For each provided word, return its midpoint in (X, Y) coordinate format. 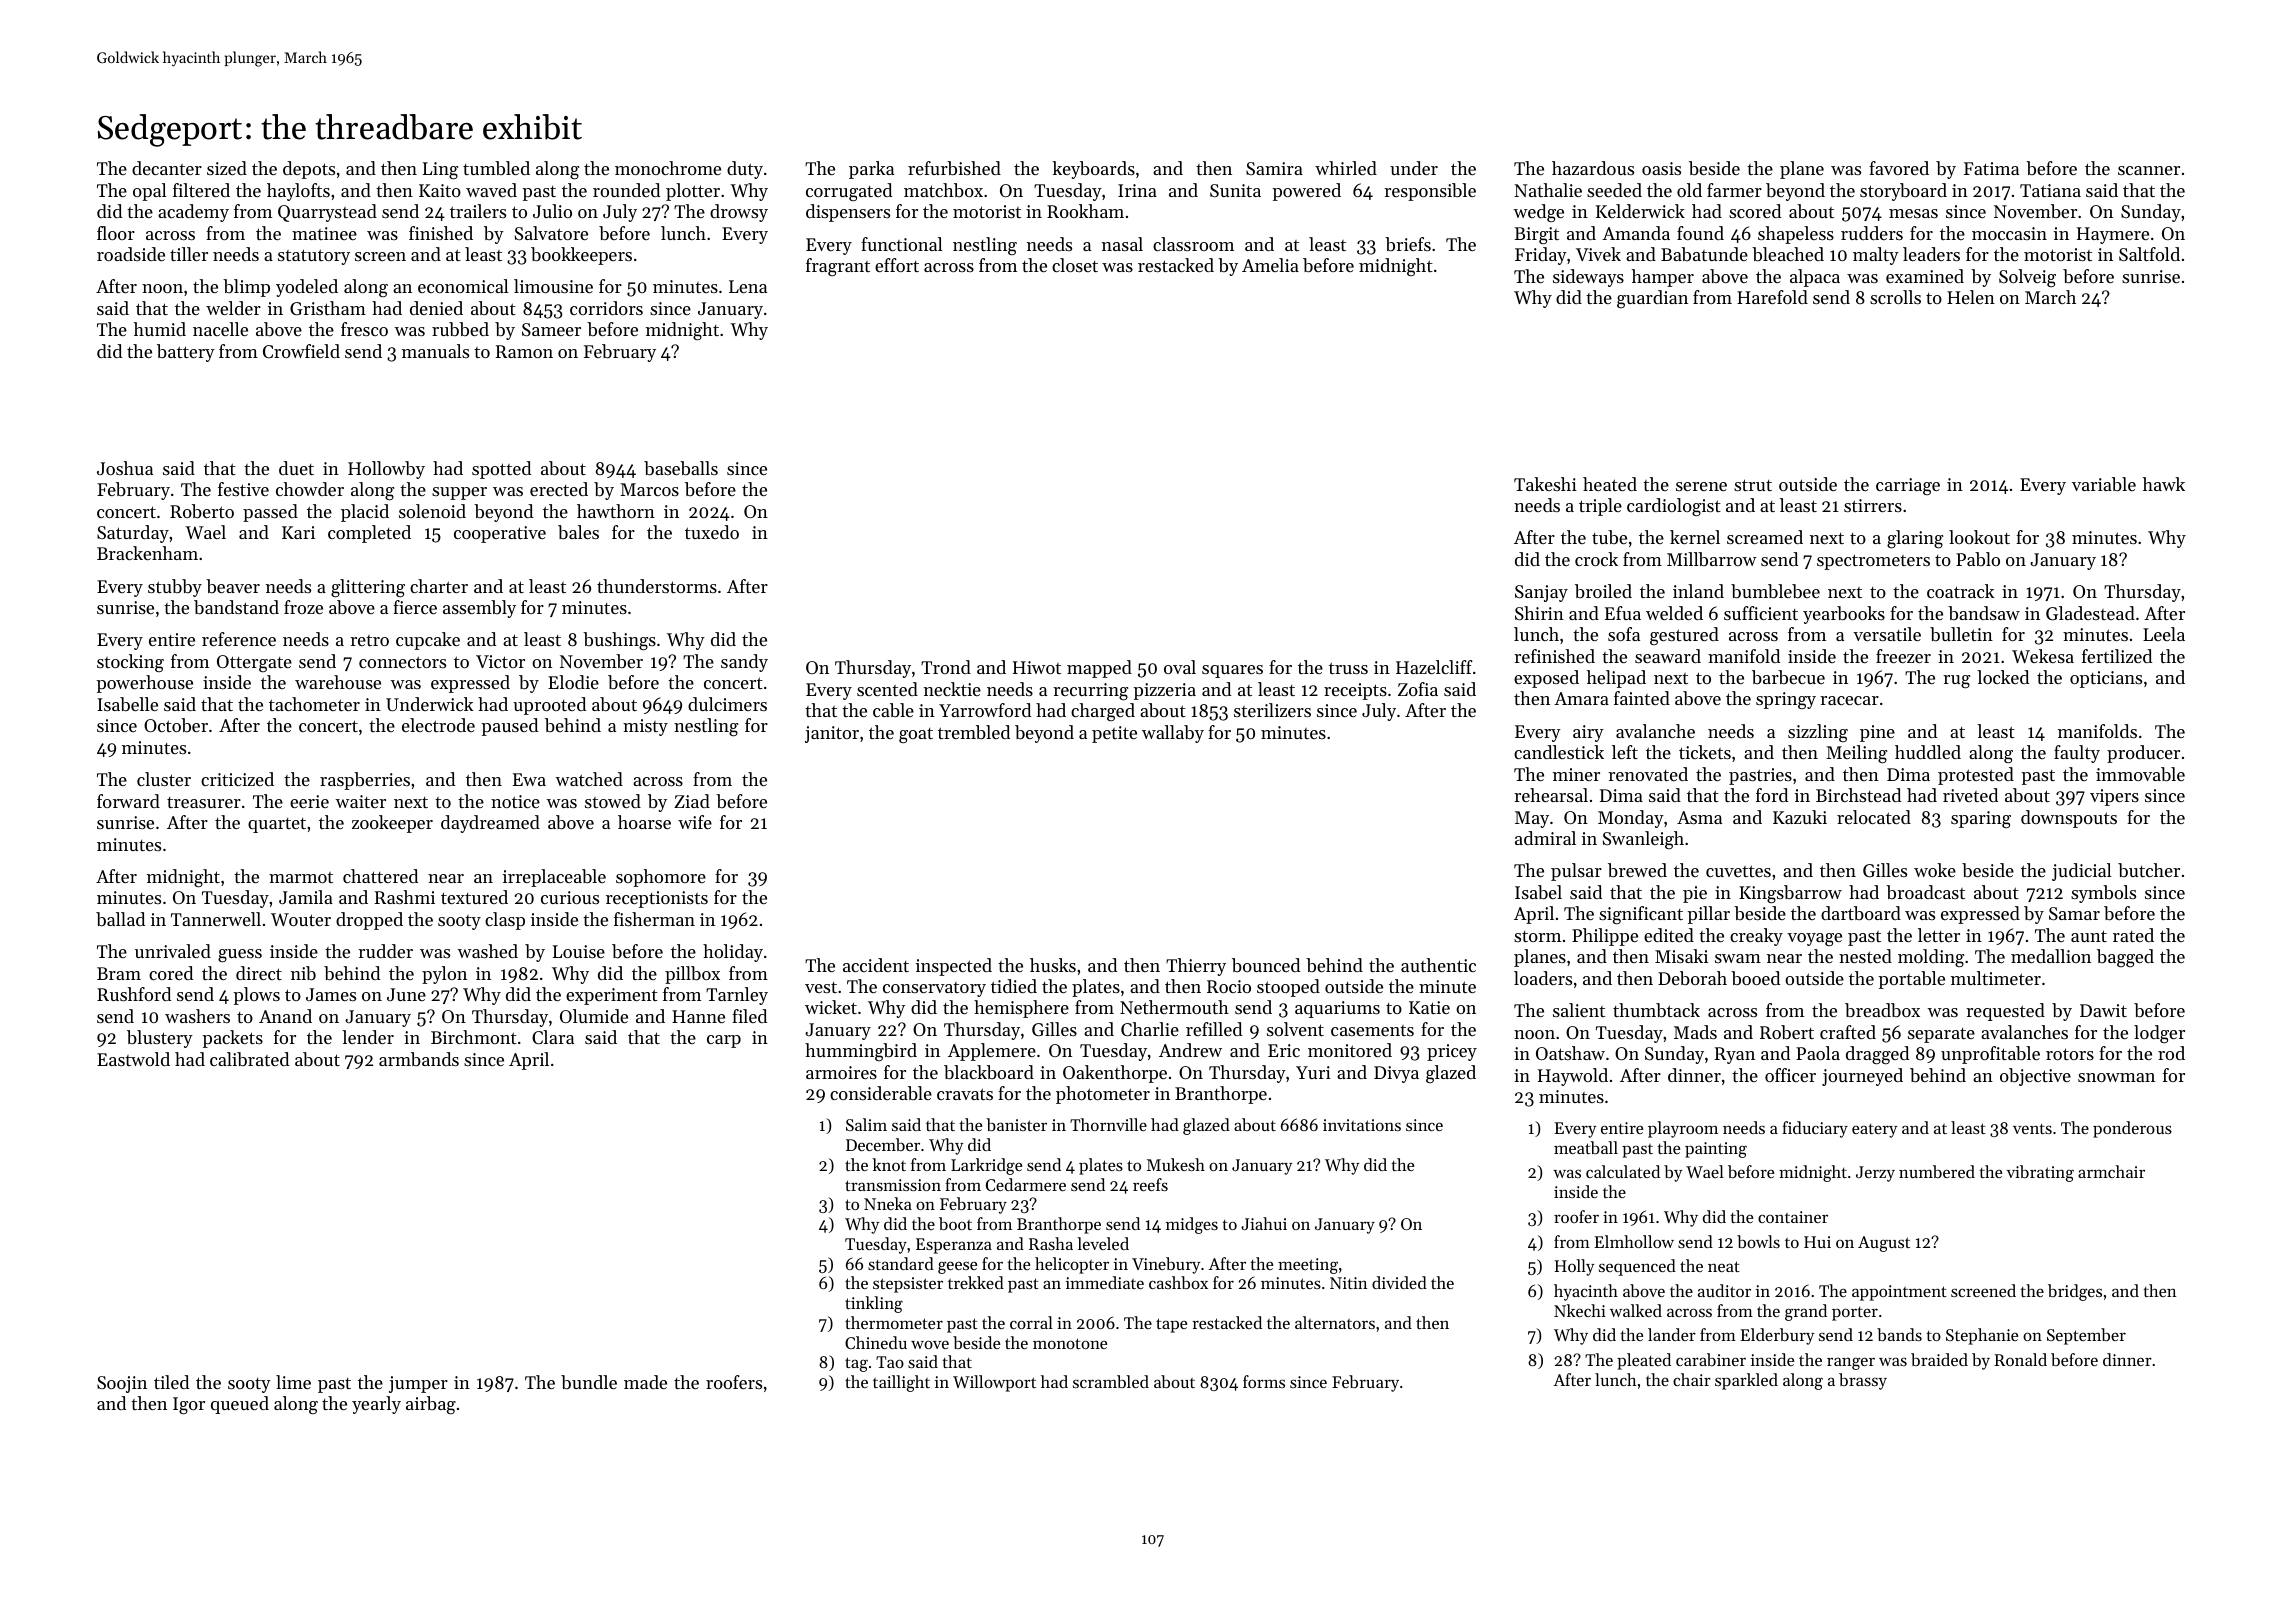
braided (1939, 1359)
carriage (1908, 486)
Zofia (1418, 689)
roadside (131, 254)
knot (889, 1164)
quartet (277, 825)
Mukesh (1176, 1164)
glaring (1915, 539)
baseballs (681, 468)
